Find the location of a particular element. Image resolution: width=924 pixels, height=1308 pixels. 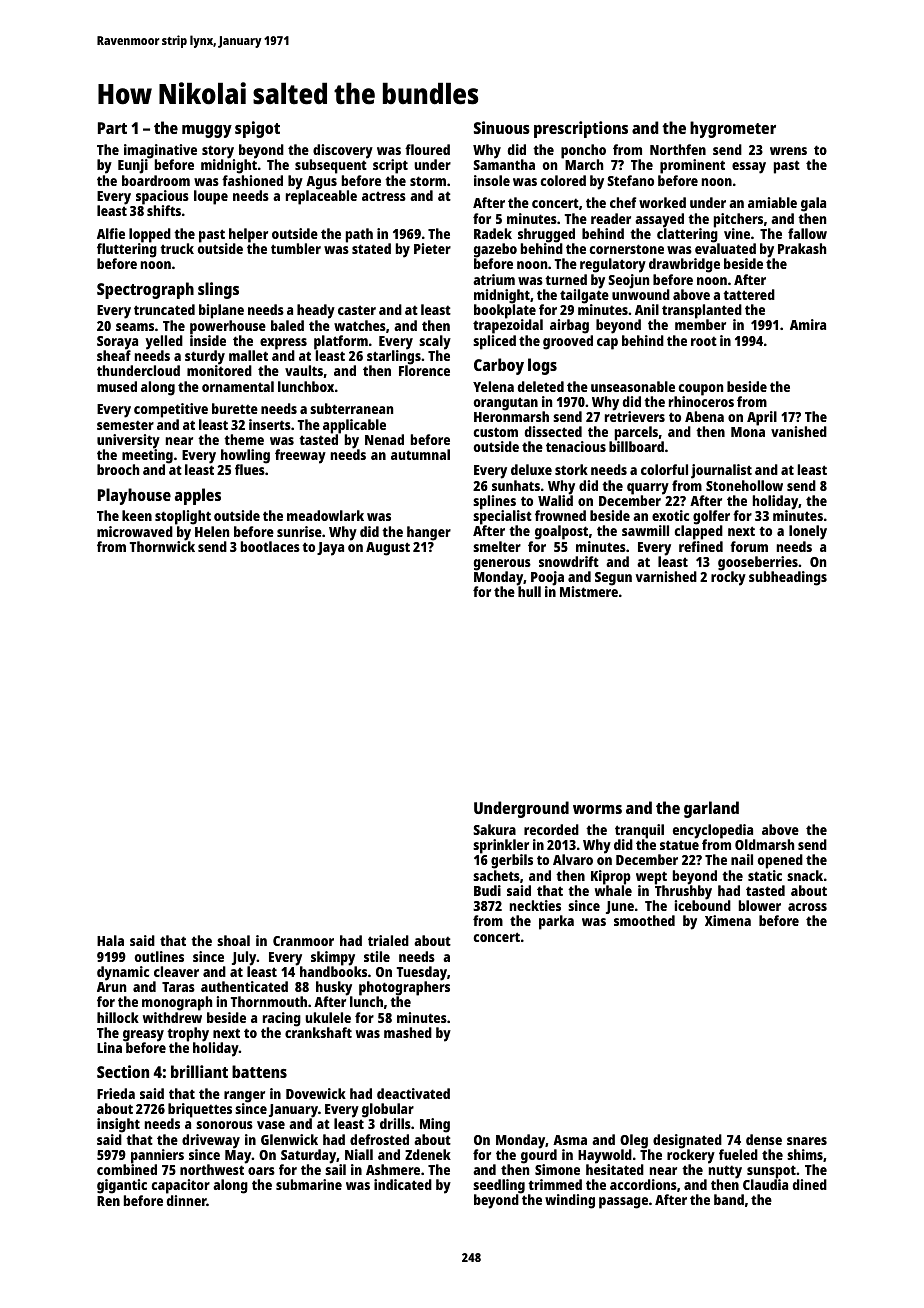

microwaved is located at coordinates (135, 531).
